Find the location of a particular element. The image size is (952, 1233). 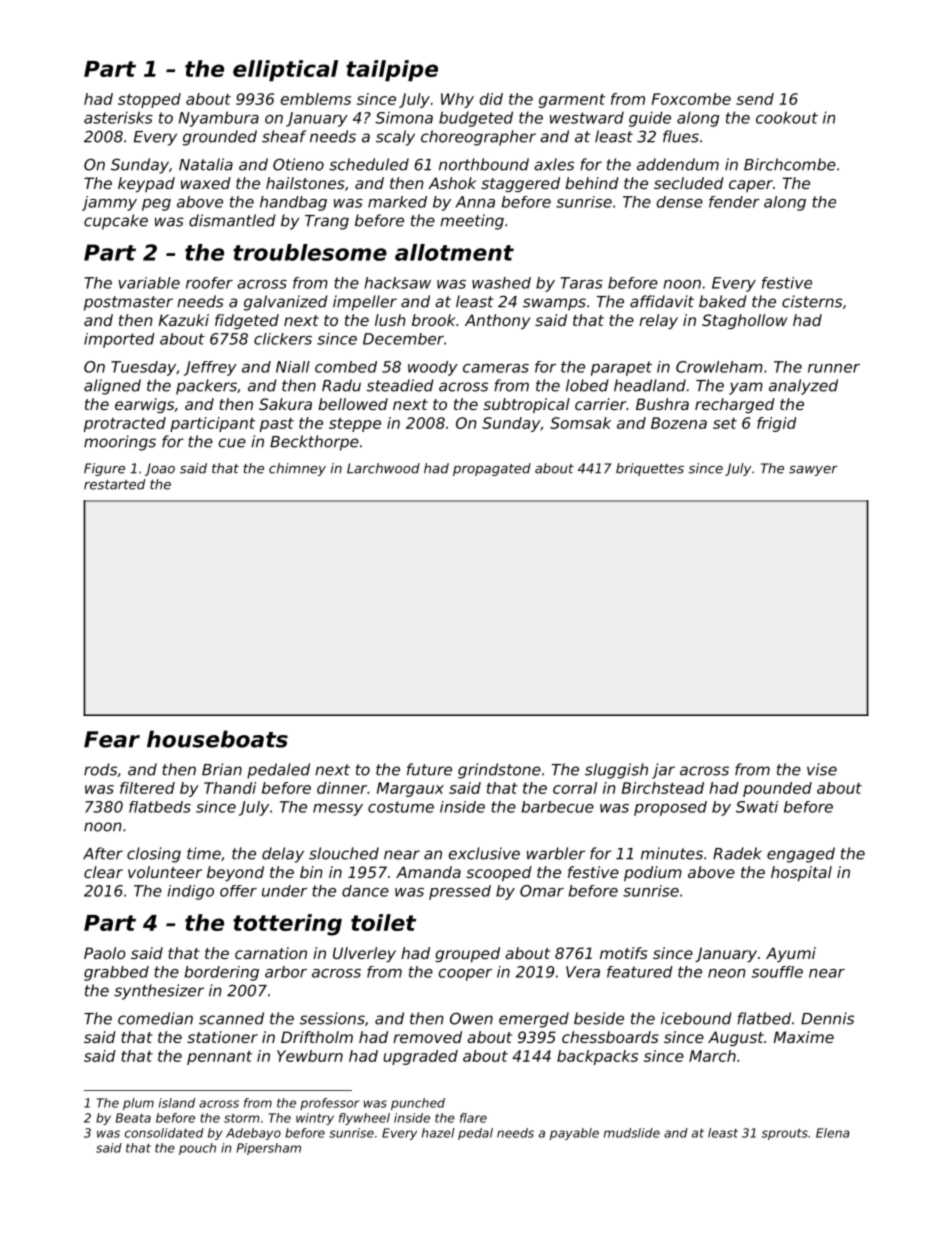

Owen is located at coordinates (471, 1018).
